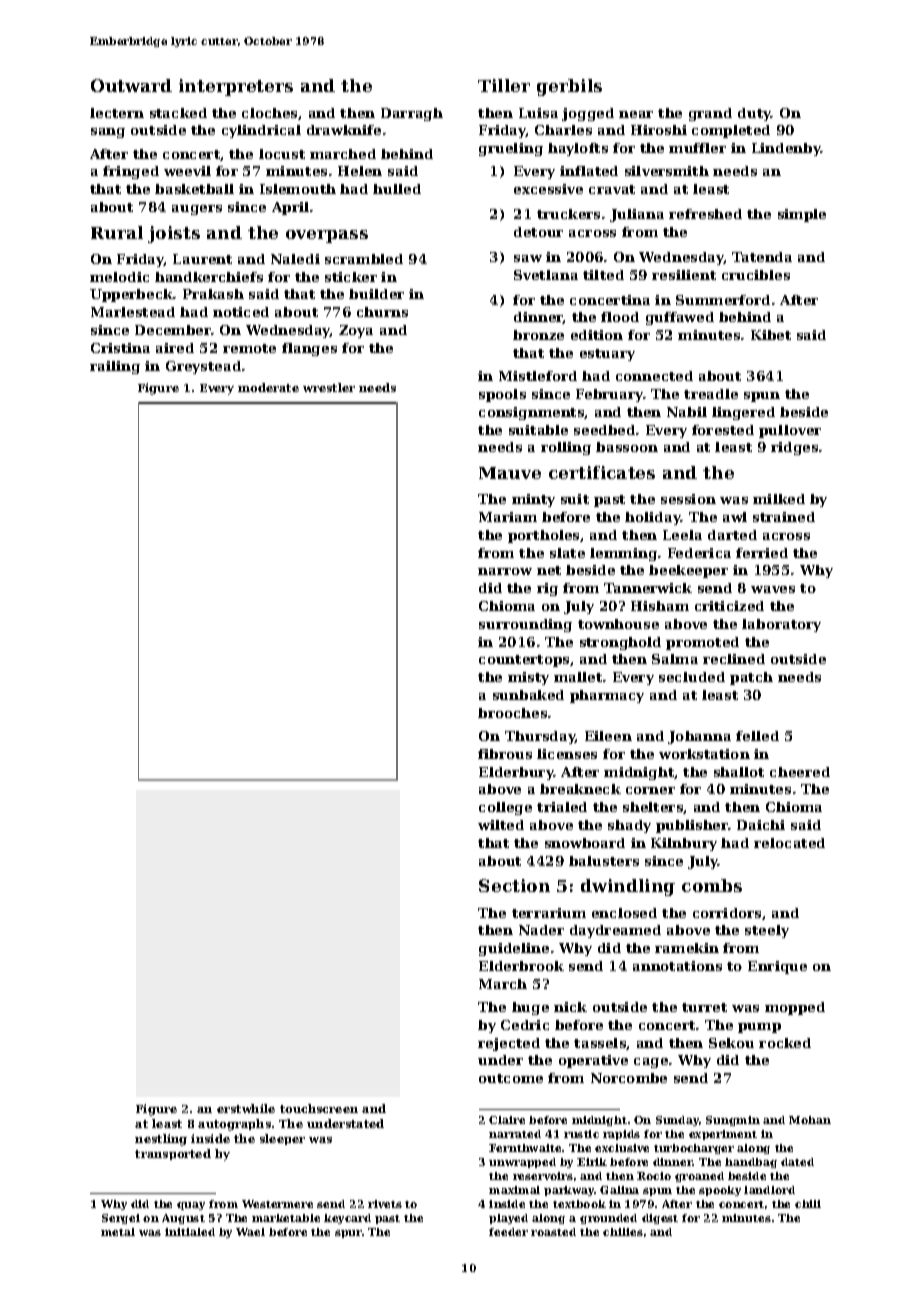 The image size is (924, 1308). I want to click on interpreters, so click(236, 87).
